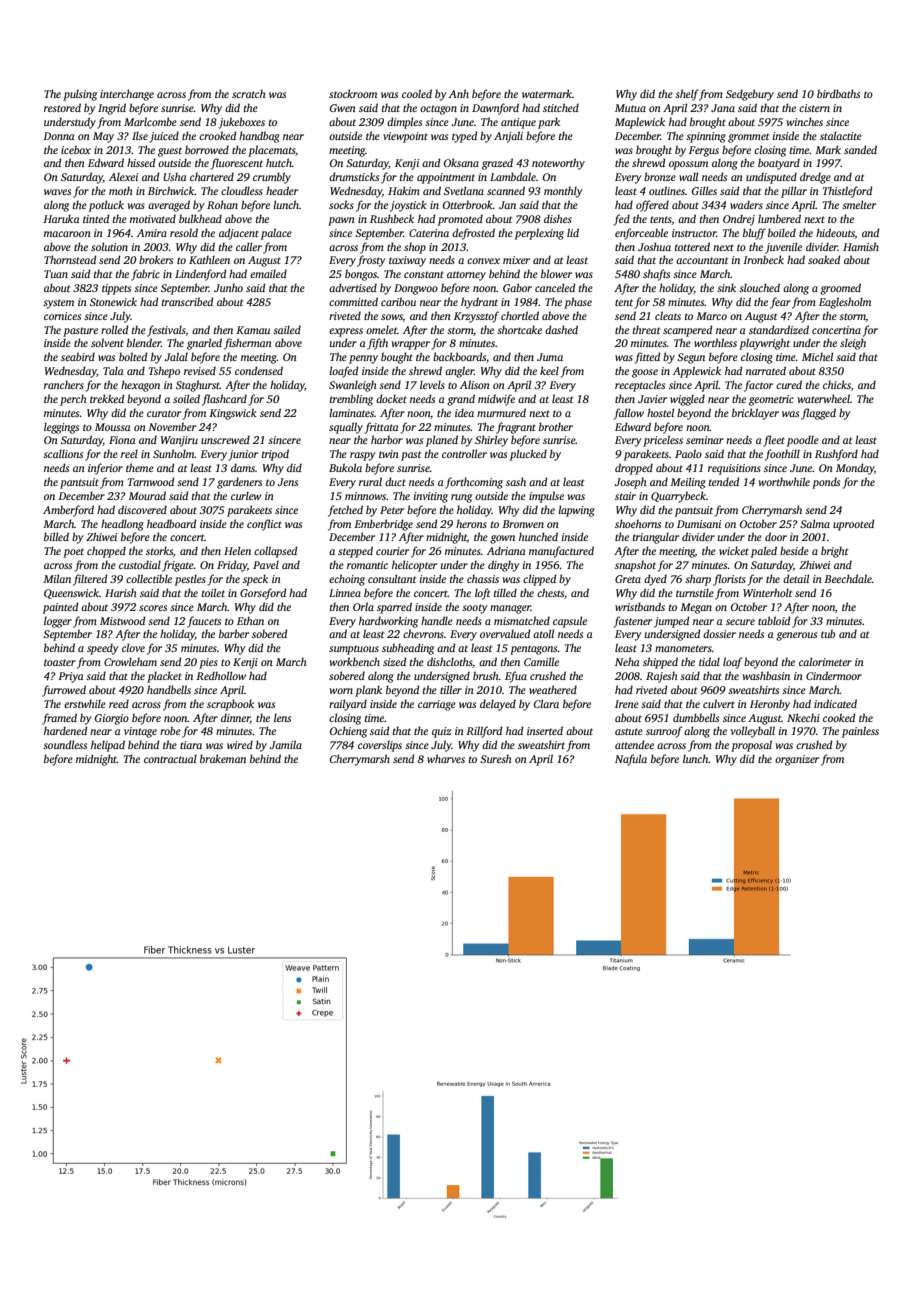  Describe the element at coordinates (459, 93) in the image. I see `Anh` at that location.
